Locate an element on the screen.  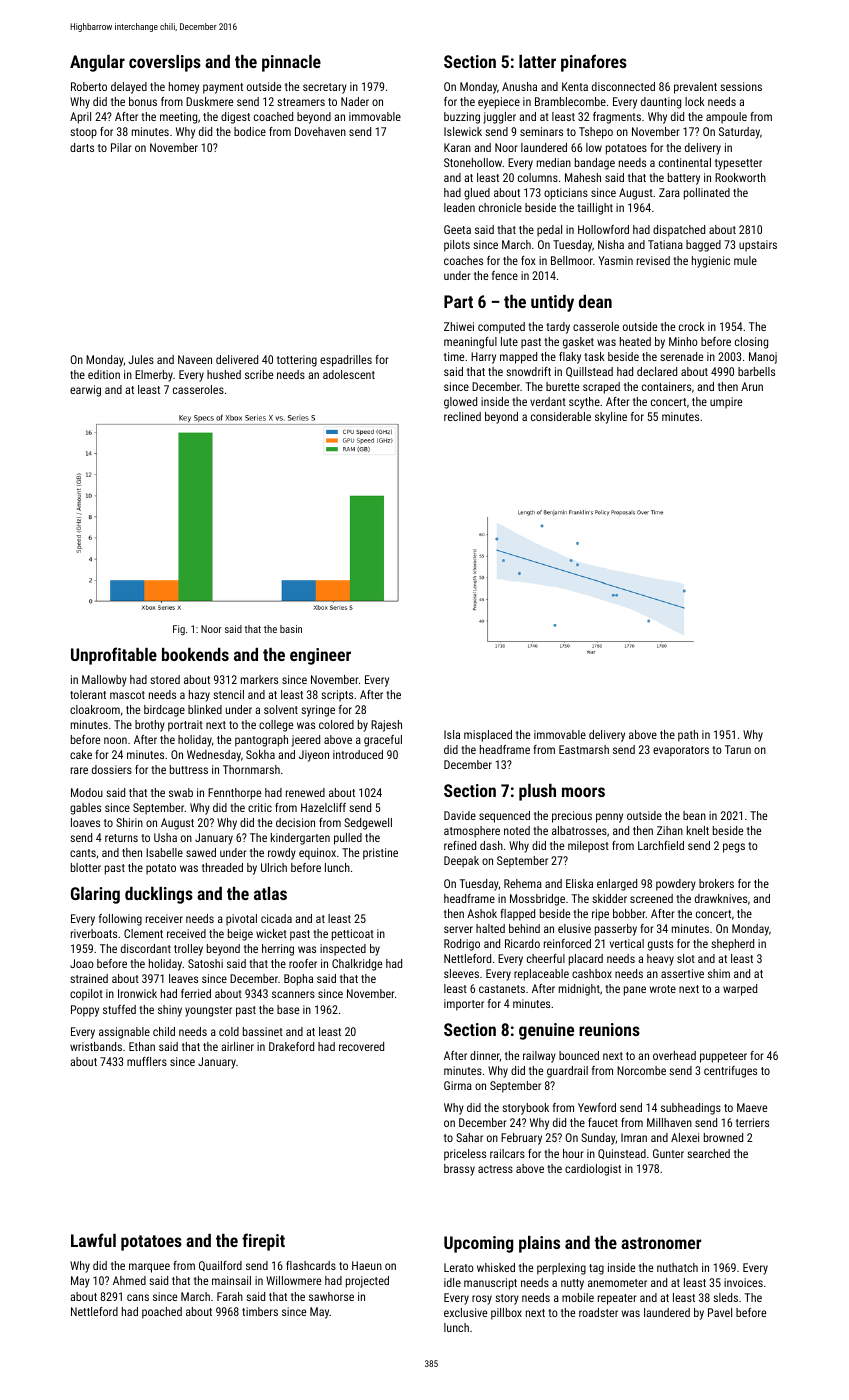
halted is located at coordinates (490, 928).
